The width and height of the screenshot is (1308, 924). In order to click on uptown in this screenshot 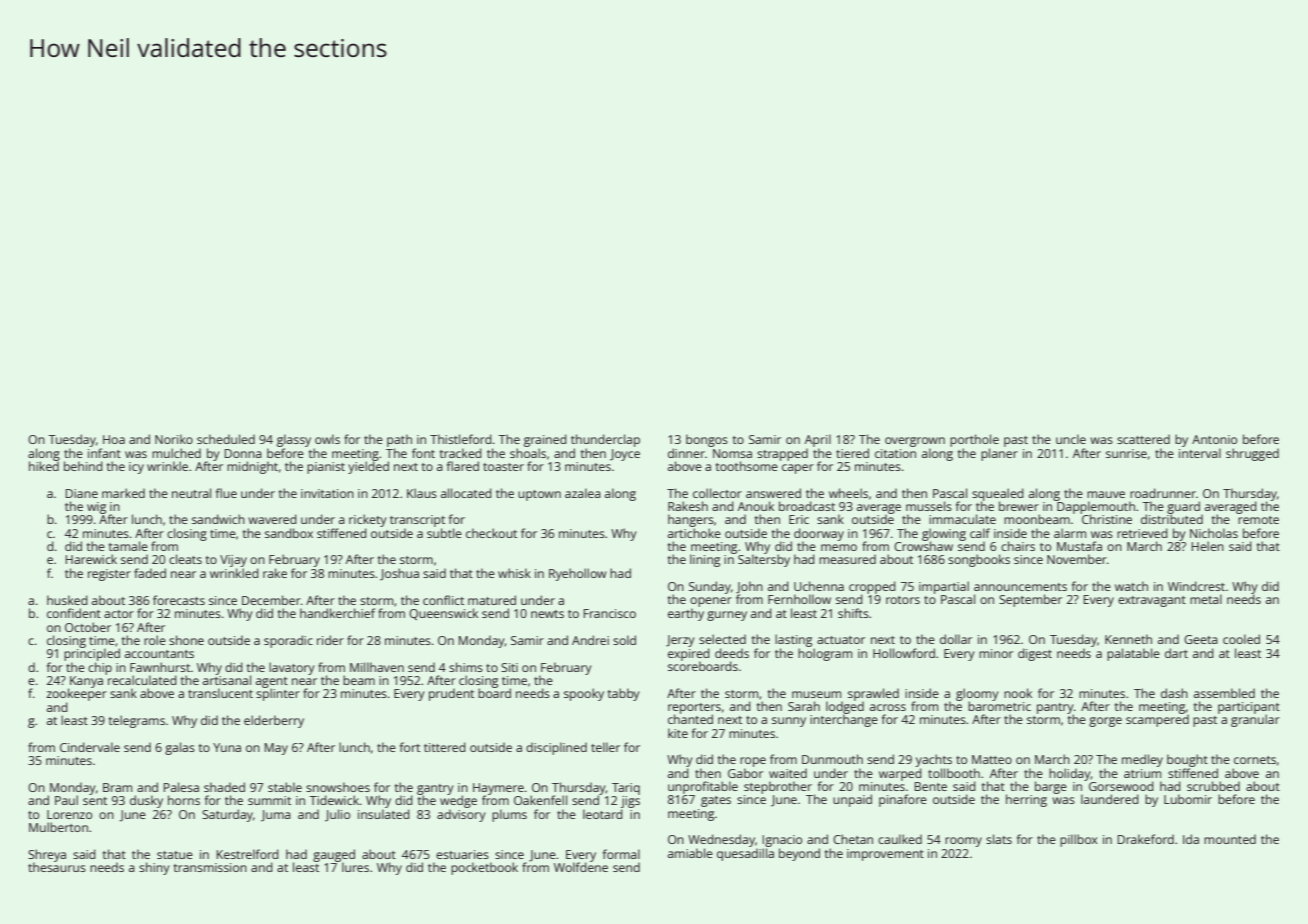, I will do `click(539, 495)`.
